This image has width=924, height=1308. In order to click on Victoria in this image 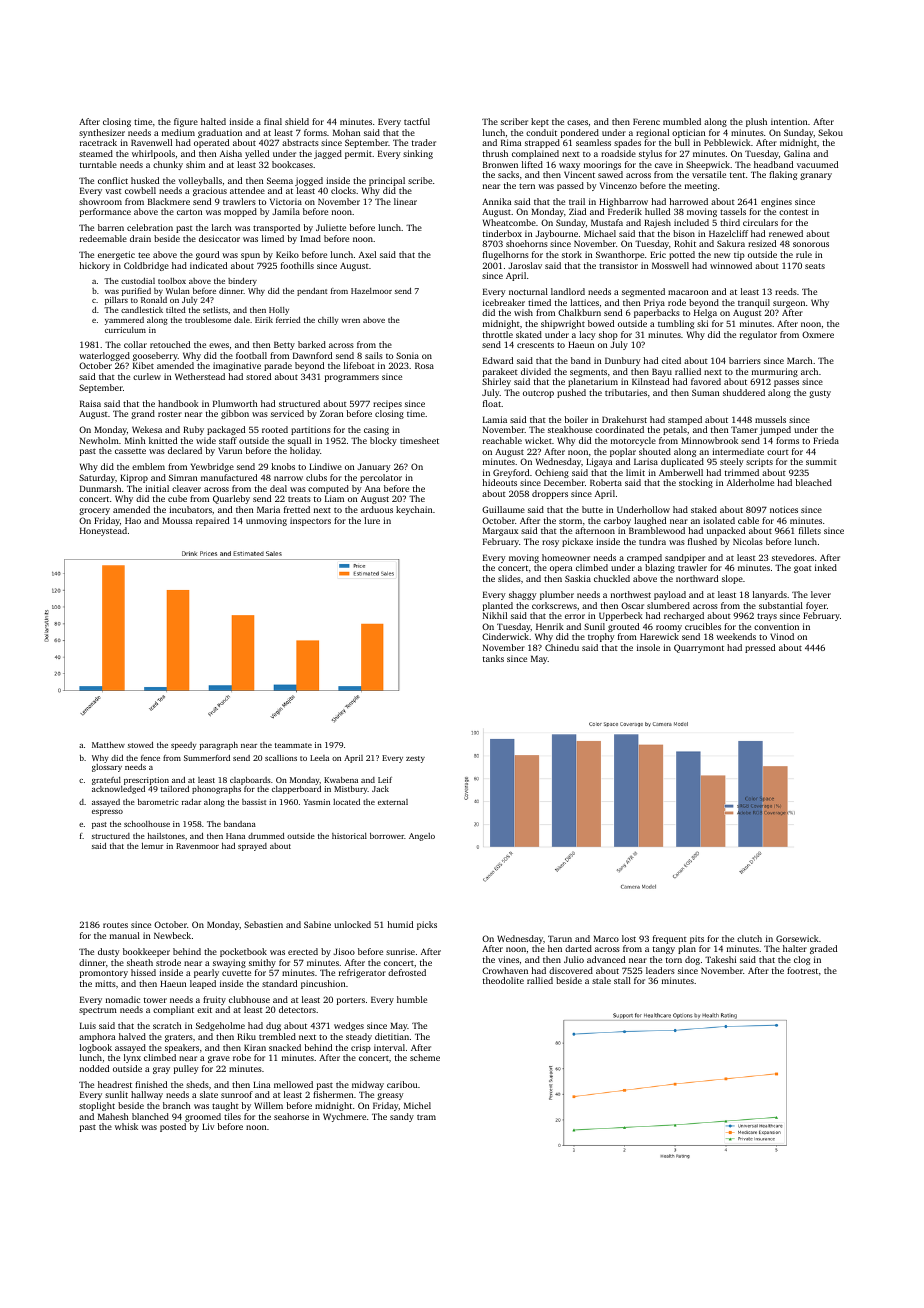, I will do `click(286, 201)`.
